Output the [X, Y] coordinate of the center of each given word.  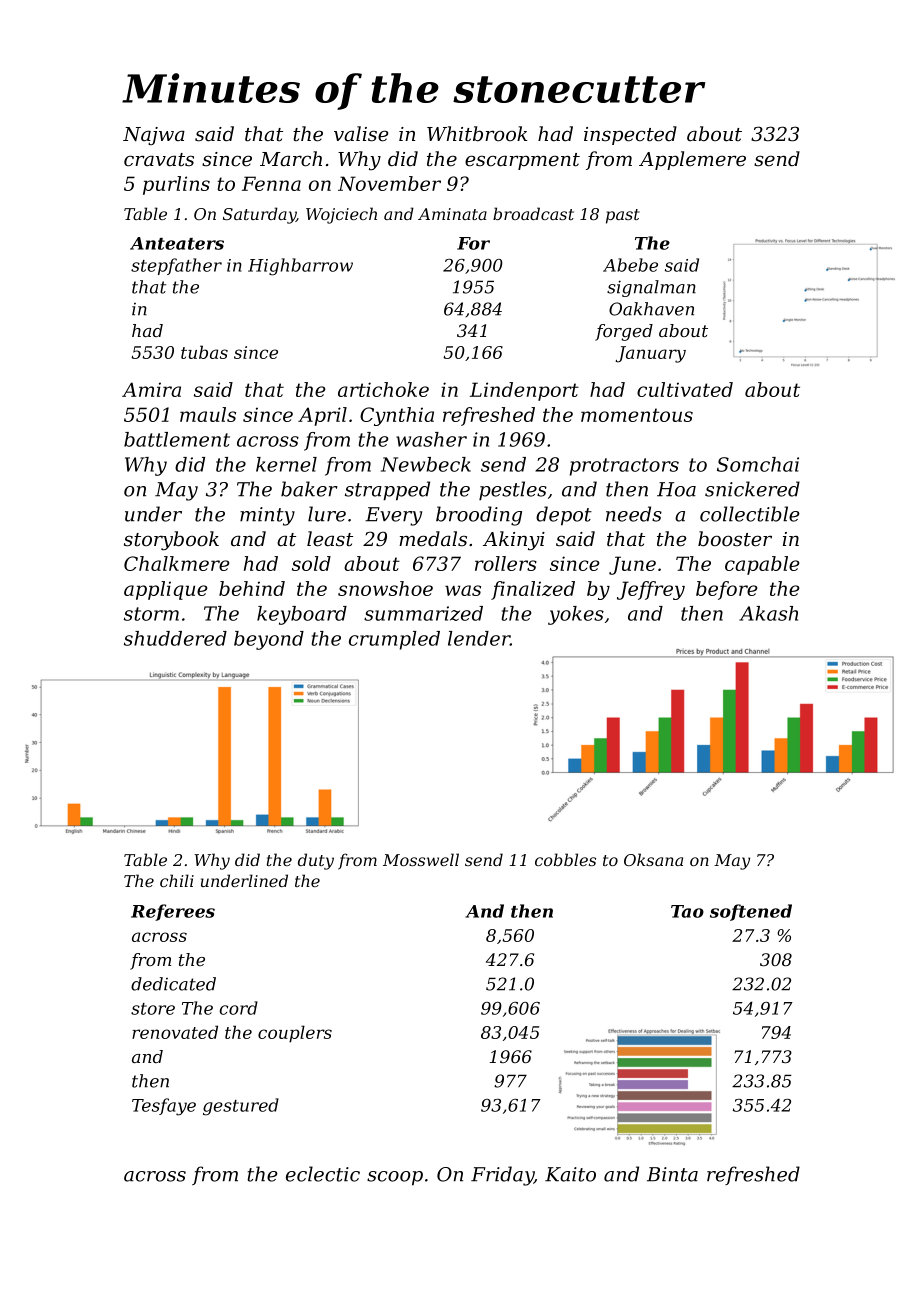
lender [479, 638]
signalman [651, 288]
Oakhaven [651, 309]
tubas [204, 352]
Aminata [452, 214]
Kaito [570, 1174]
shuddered [175, 638]
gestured [241, 1107]
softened [751, 912]
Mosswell [421, 859]
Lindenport [524, 391]
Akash [768, 613]
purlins [176, 185]
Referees [173, 912]
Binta [672, 1174]
